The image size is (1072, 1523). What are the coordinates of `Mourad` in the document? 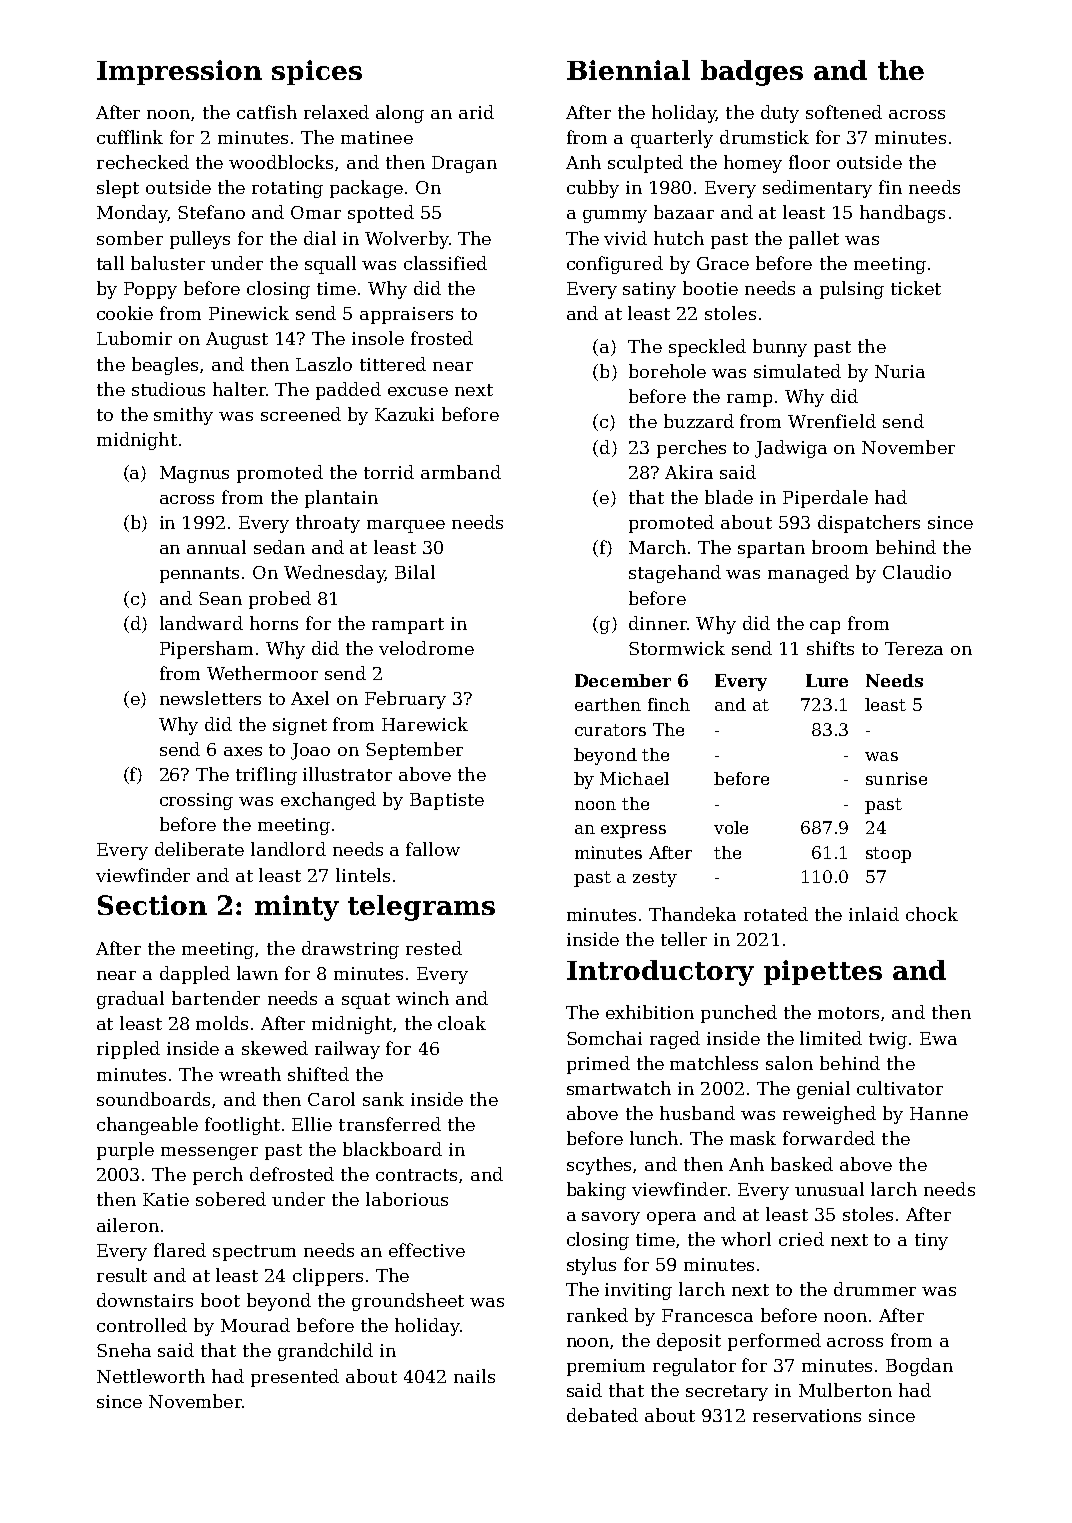 It's located at (255, 1325).
